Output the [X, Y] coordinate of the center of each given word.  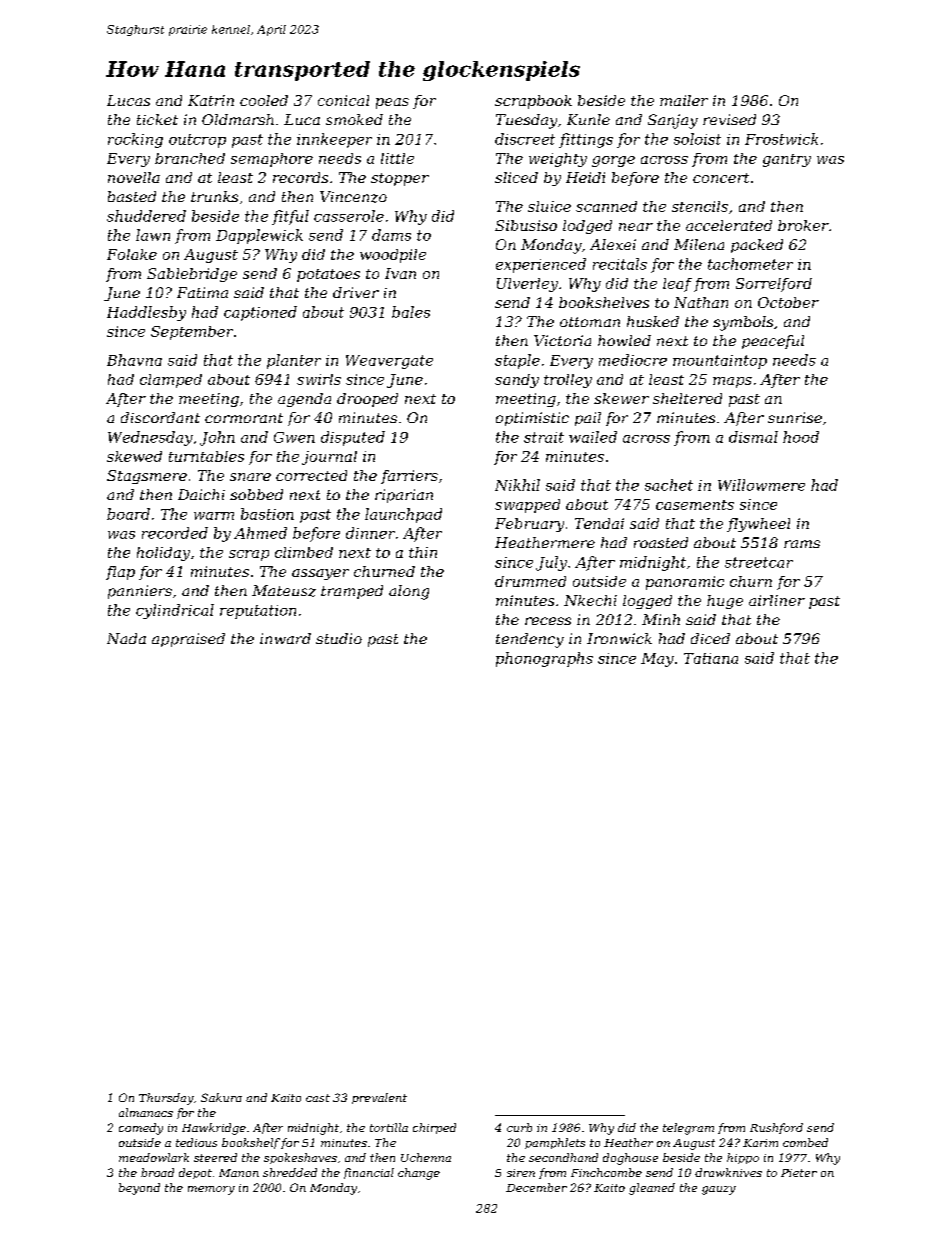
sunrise [795, 417]
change [419, 1174]
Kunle [588, 119]
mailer [684, 100]
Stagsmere [147, 477]
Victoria [562, 340]
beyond [139, 1189]
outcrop [197, 141]
